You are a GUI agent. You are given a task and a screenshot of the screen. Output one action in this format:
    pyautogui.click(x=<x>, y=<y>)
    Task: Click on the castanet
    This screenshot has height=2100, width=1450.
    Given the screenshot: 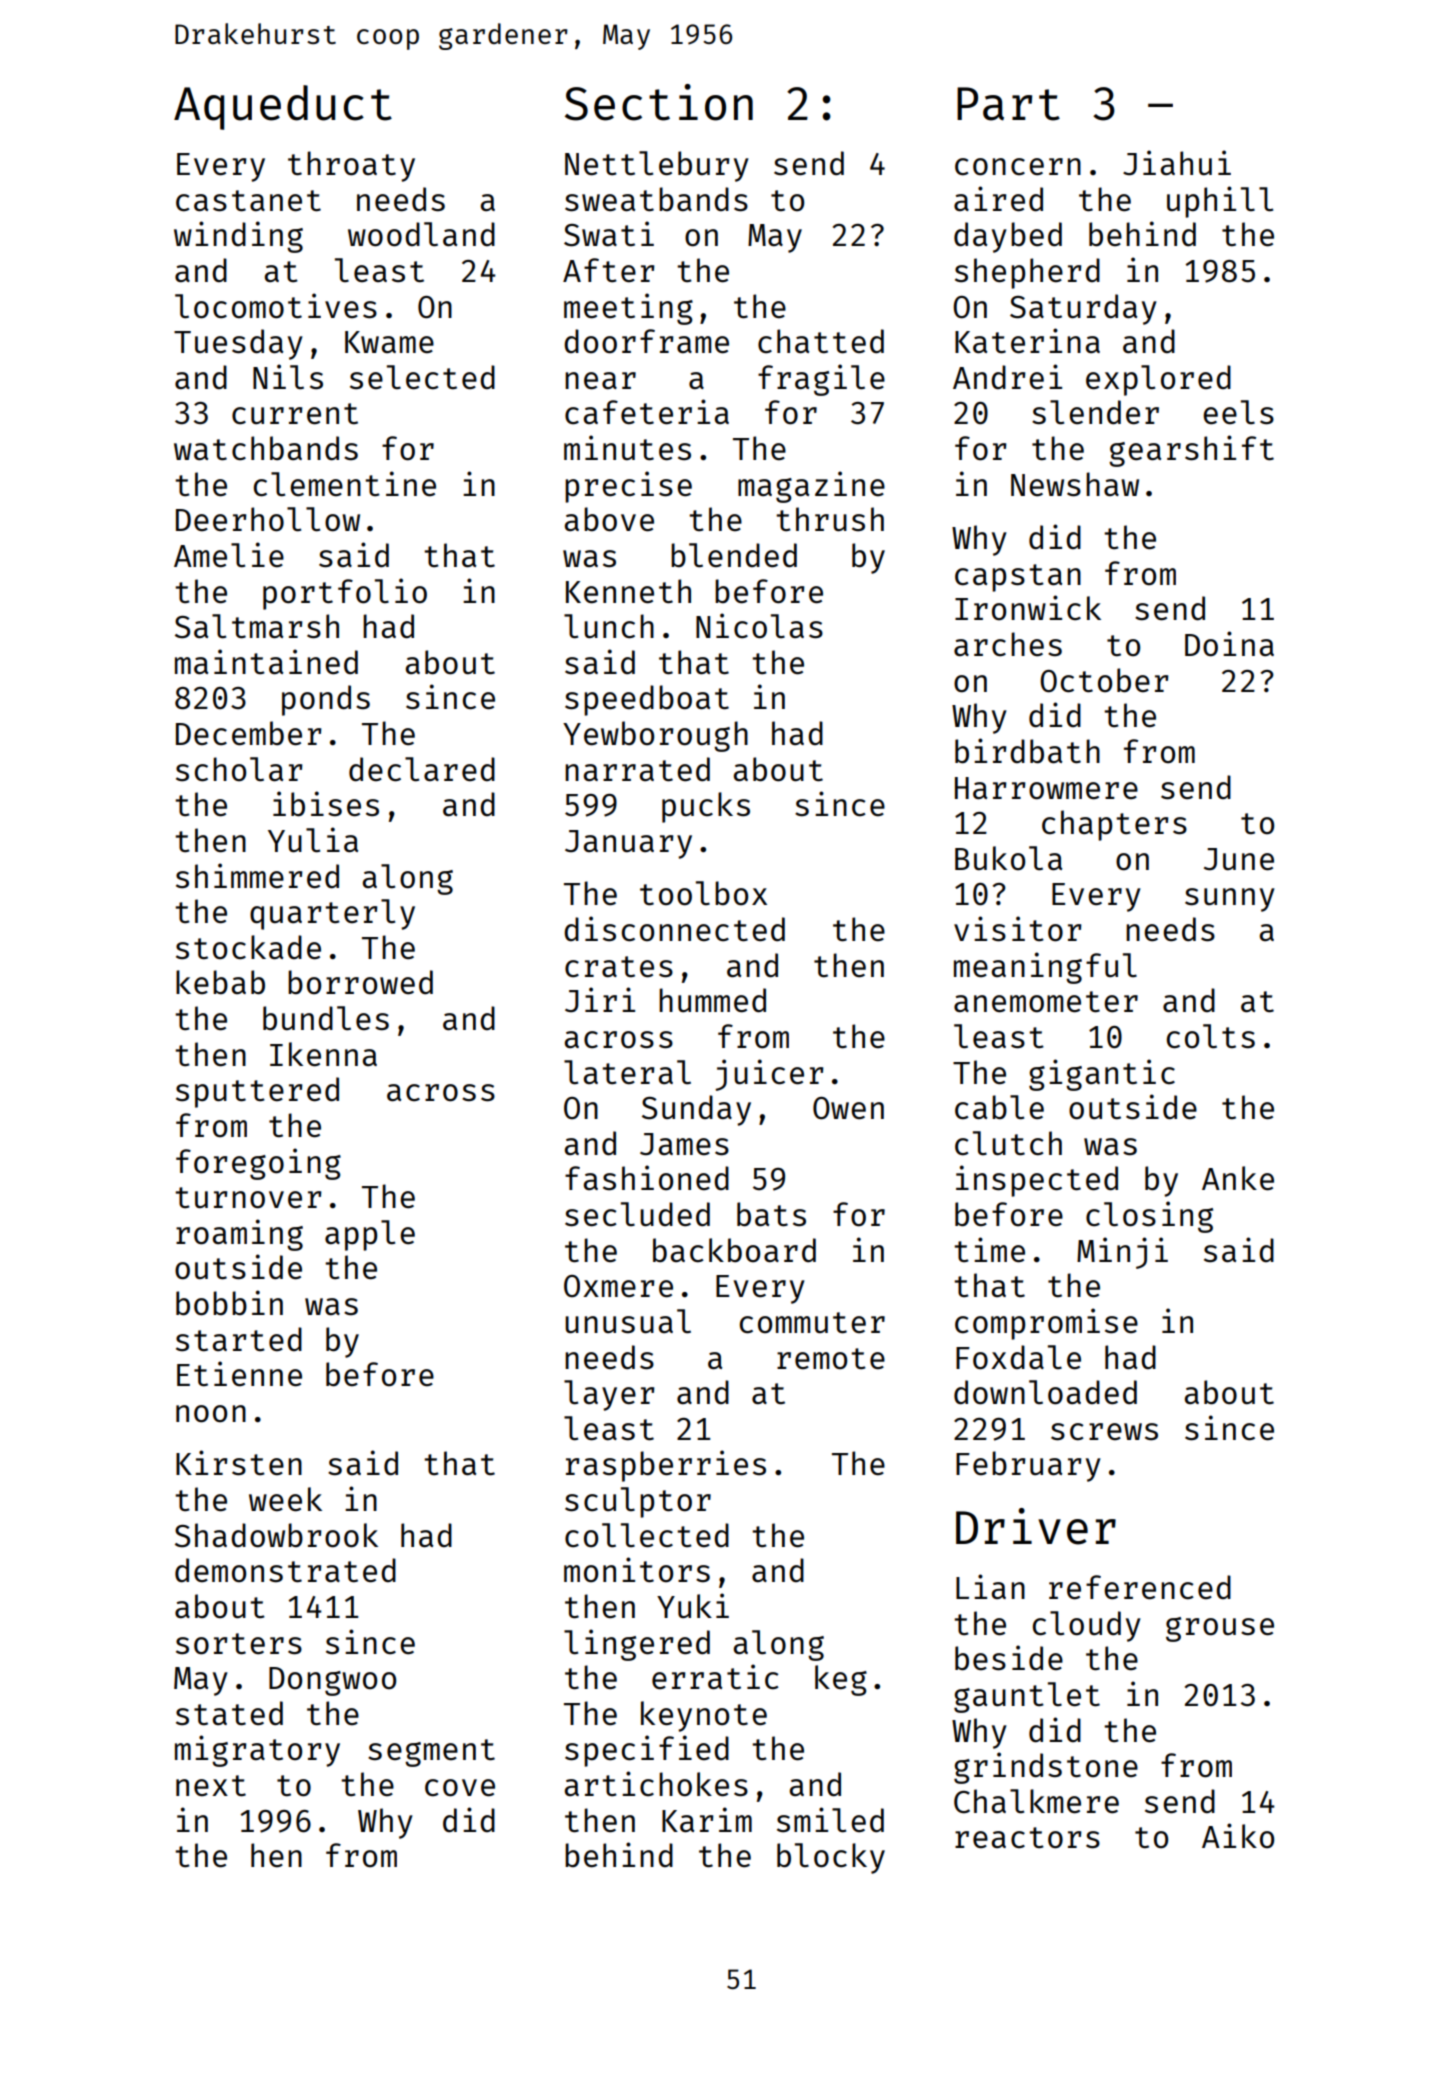 What is the action you would take?
    pyautogui.click(x=248, y=201)
